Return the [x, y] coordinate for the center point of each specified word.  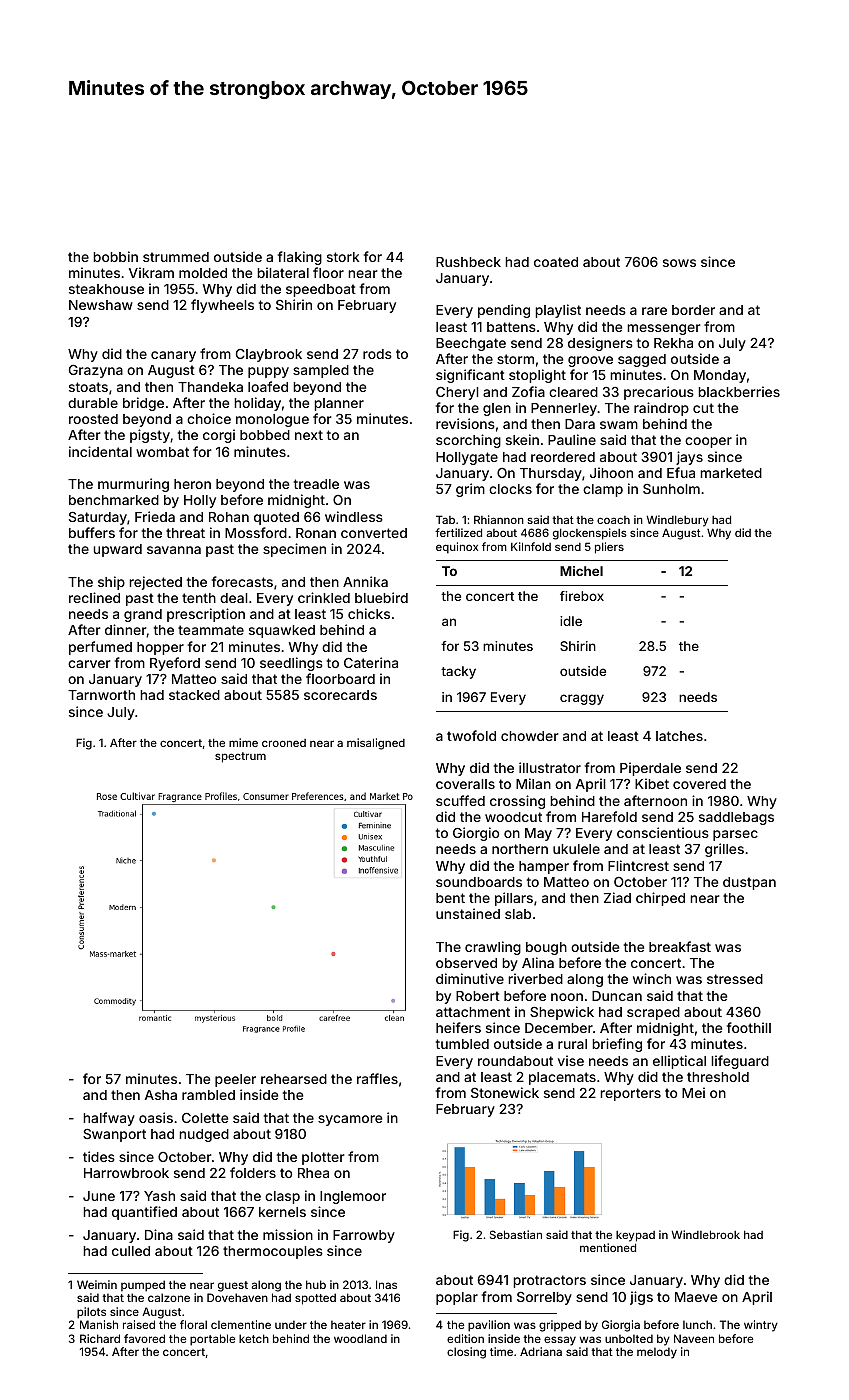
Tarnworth [101, 695]
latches [679, 736]
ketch [254, 1338]
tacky [458, 672]
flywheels [222, 306]
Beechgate [471, 344]
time [501, 1351]
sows [679, 263]
